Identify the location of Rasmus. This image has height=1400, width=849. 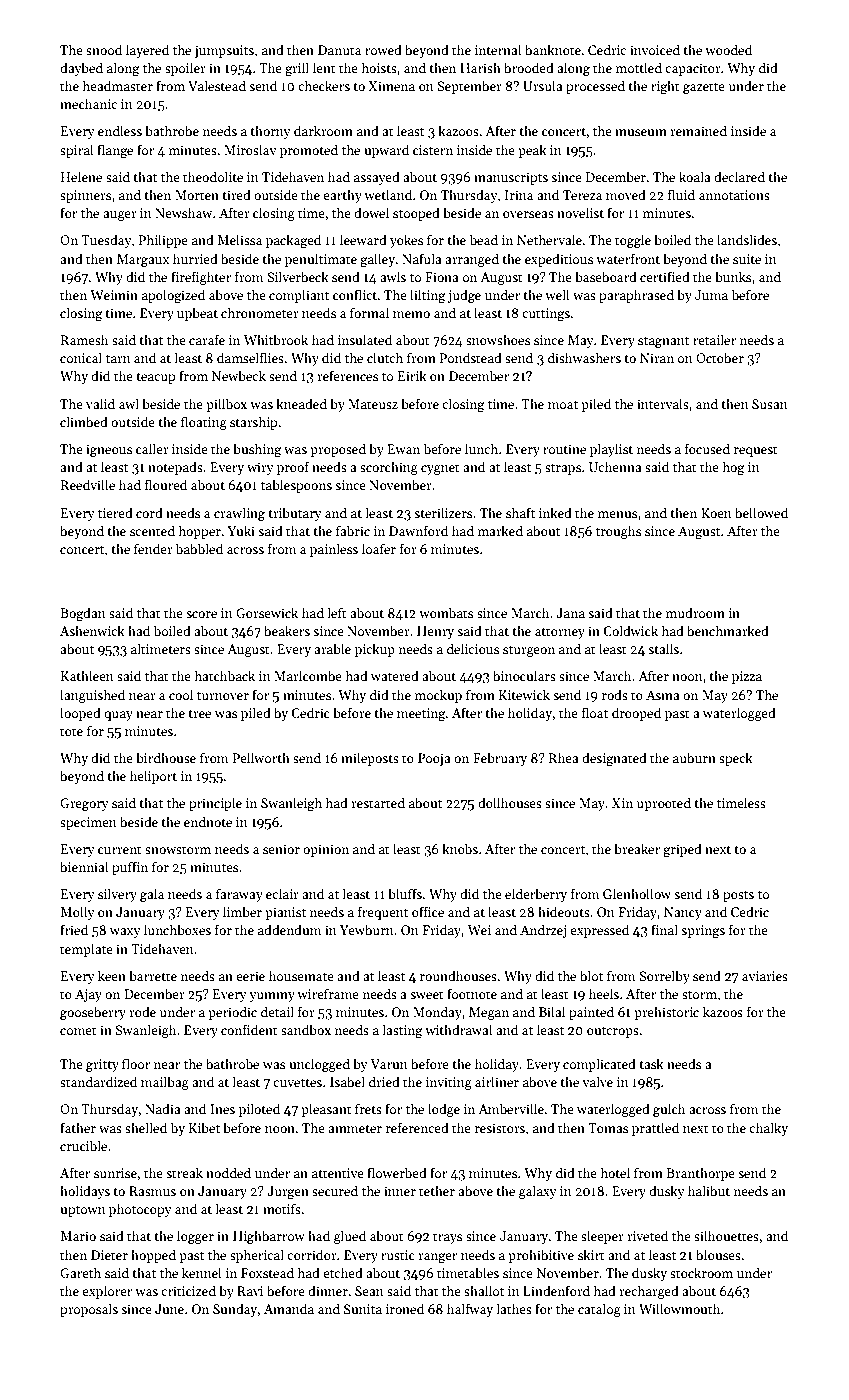
(152, 1191).
